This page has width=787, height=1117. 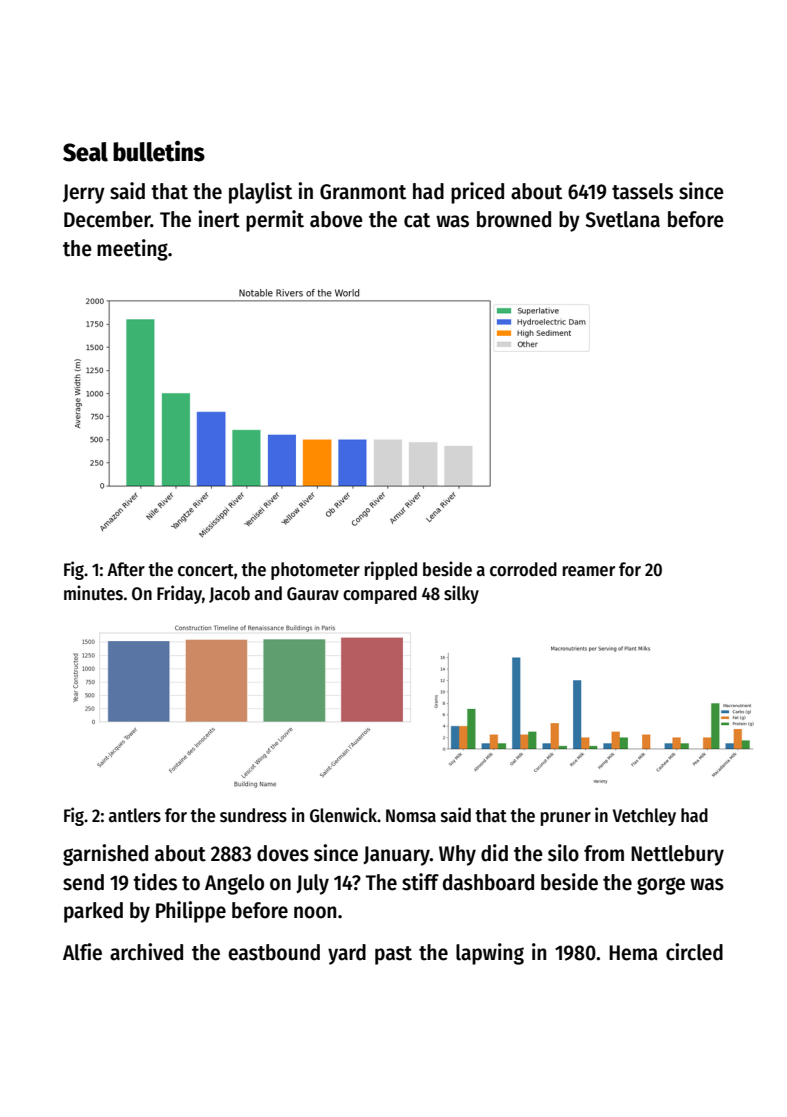 I want to click on photometer, so click(x=315, y=571).
